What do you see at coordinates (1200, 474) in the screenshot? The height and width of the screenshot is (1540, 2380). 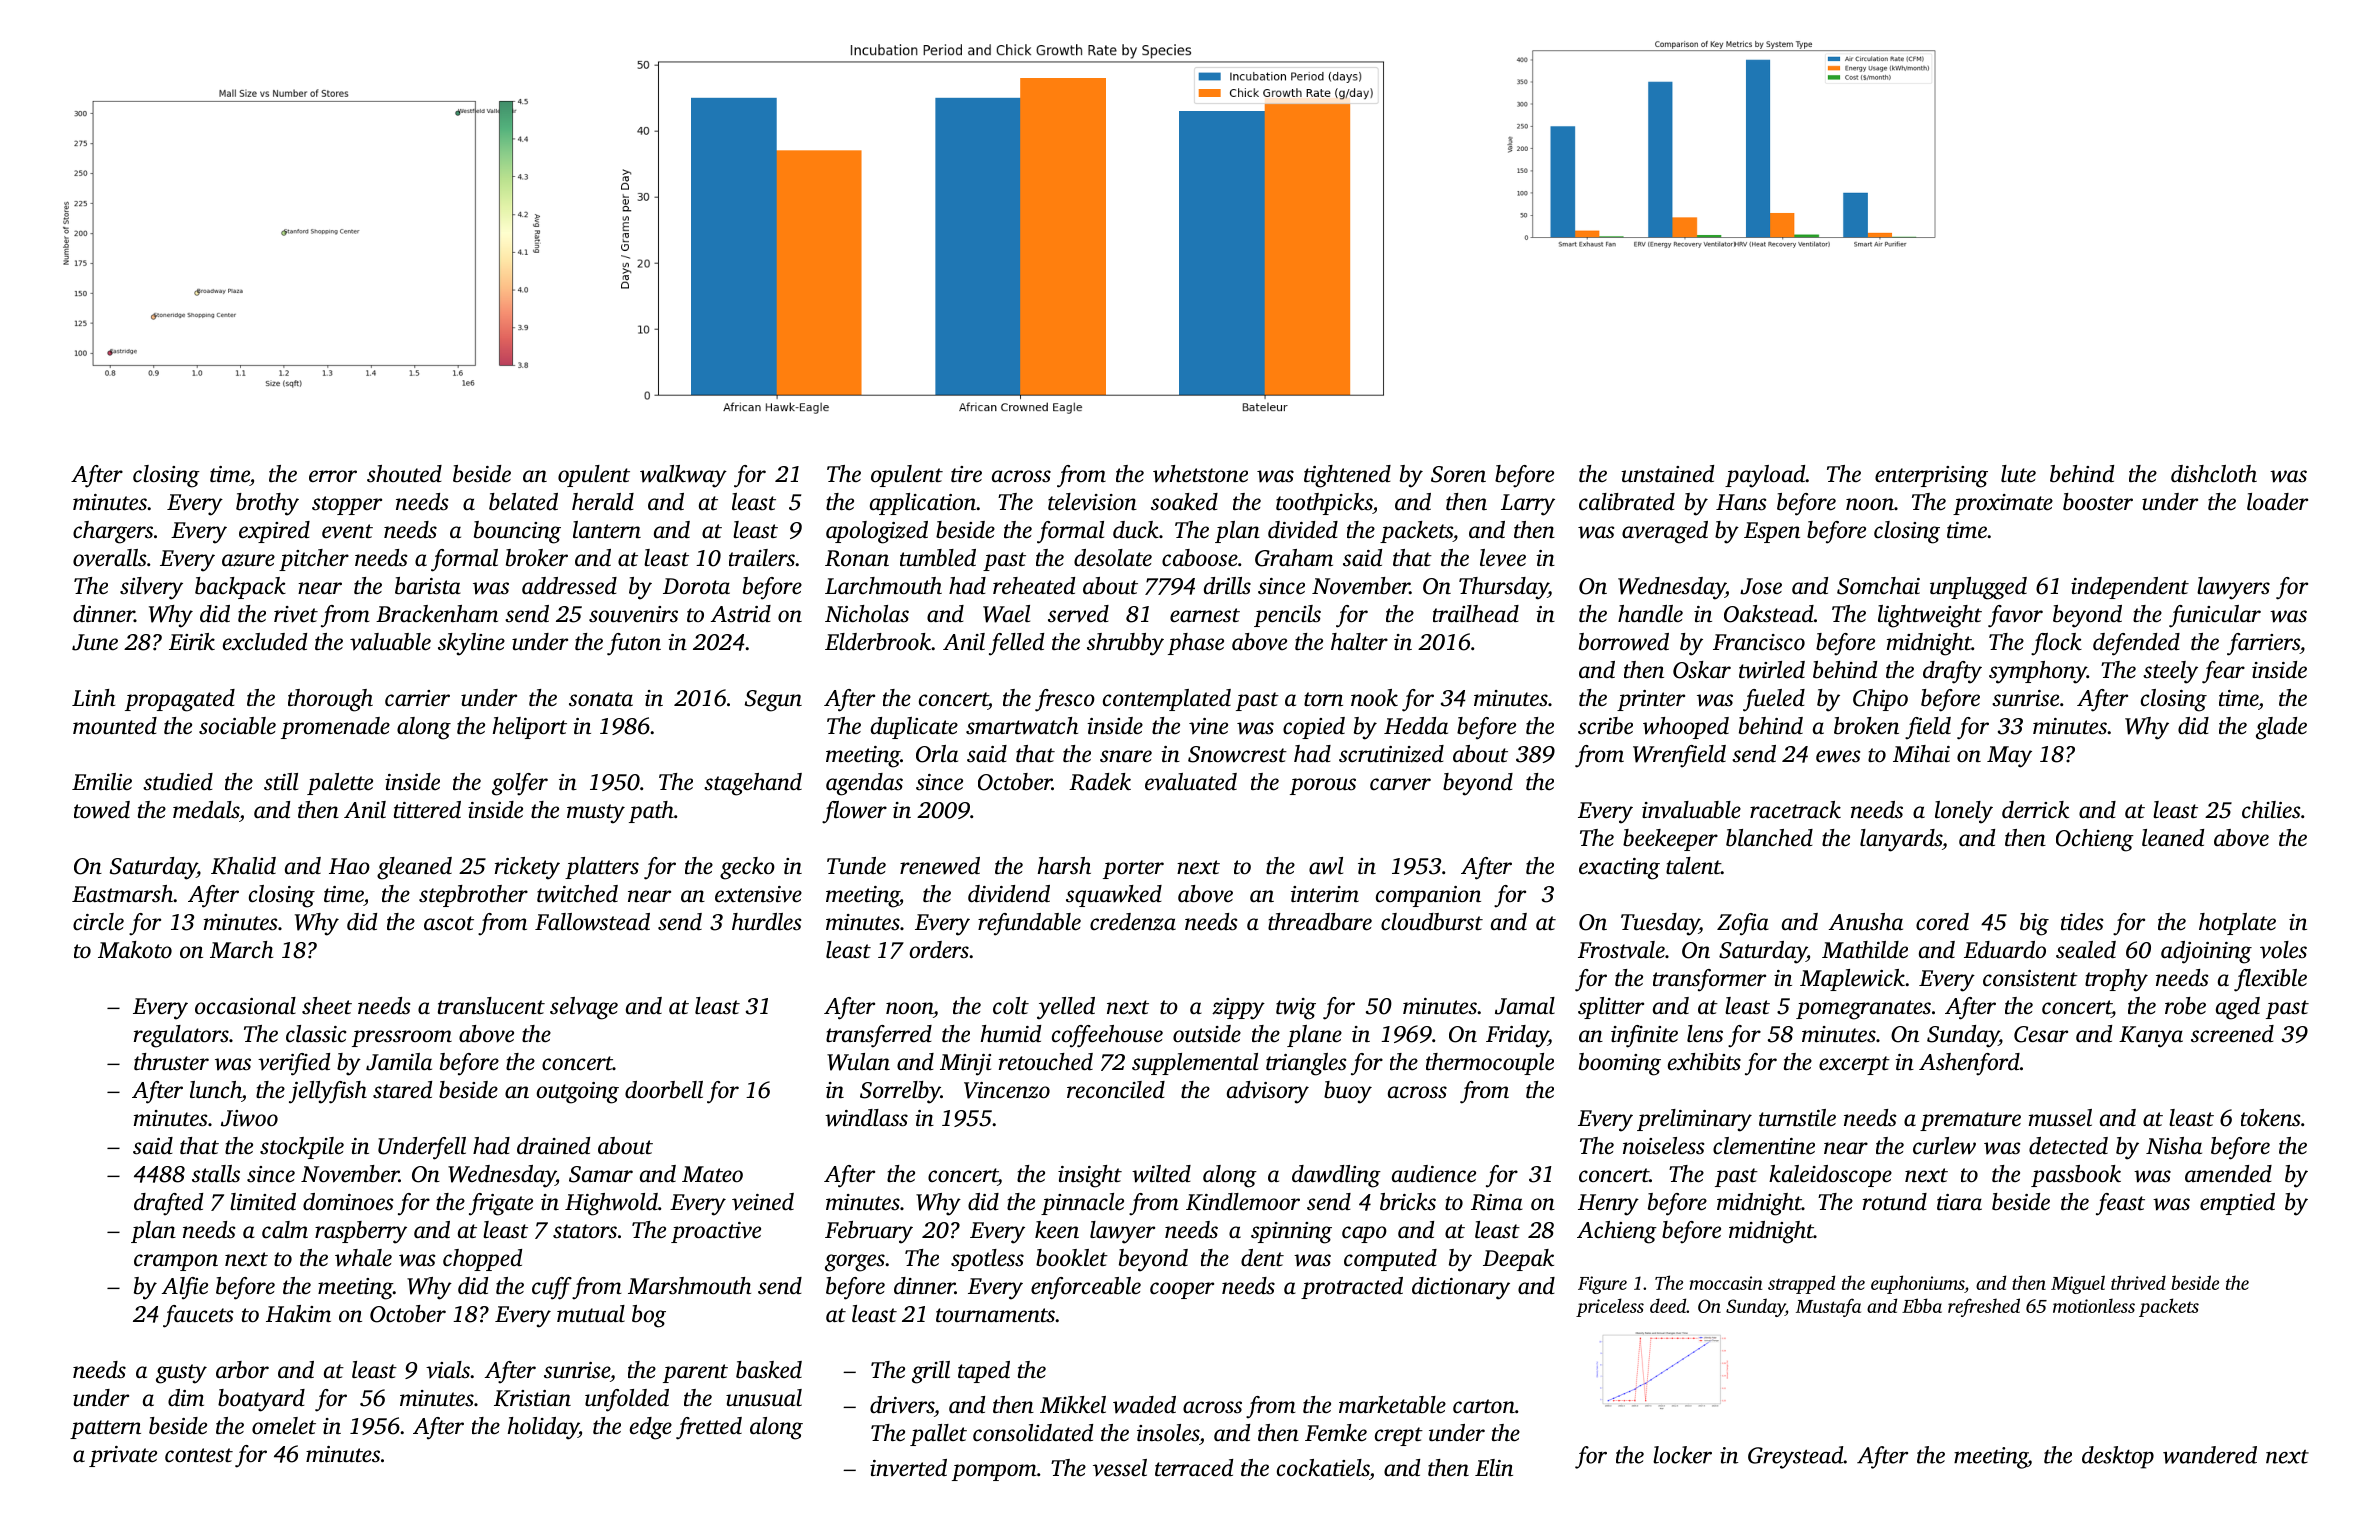 I see `whetstone` at bounding box center [1200, 474].
